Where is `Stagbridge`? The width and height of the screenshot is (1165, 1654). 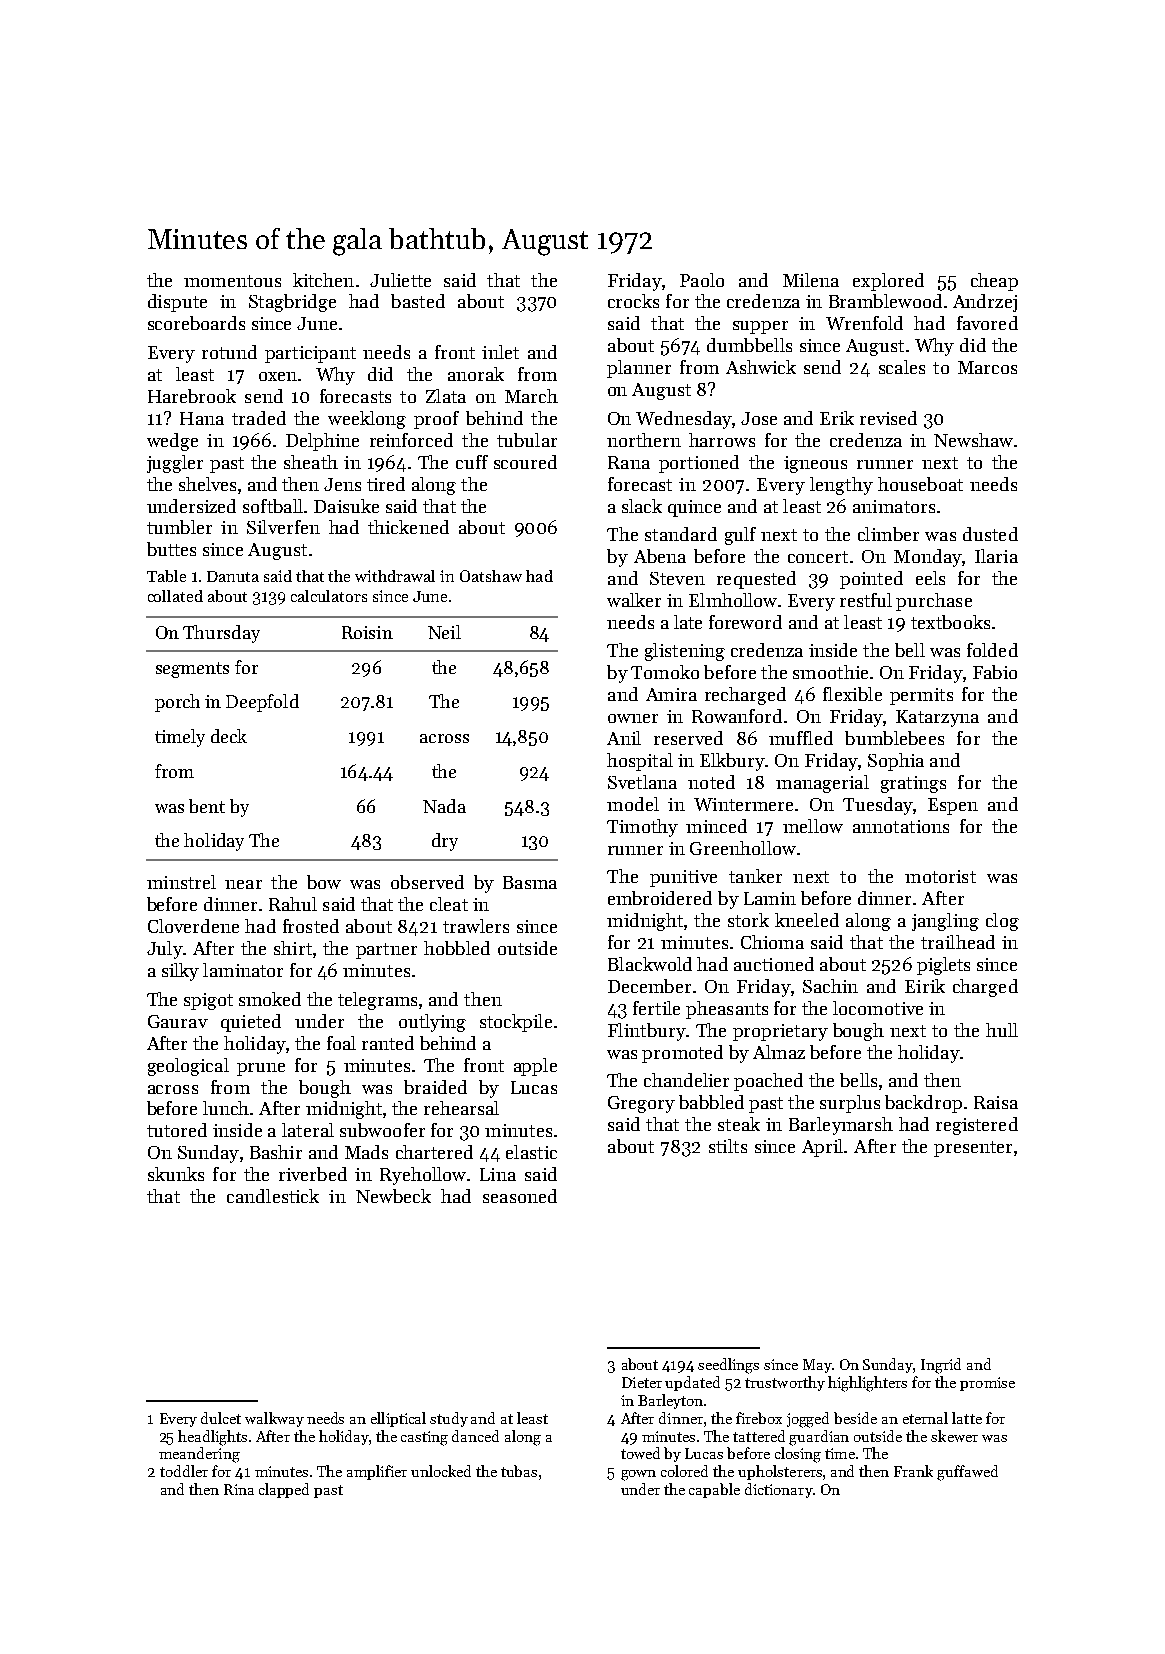
Stagbridge is located at coordinates (292, 303).
